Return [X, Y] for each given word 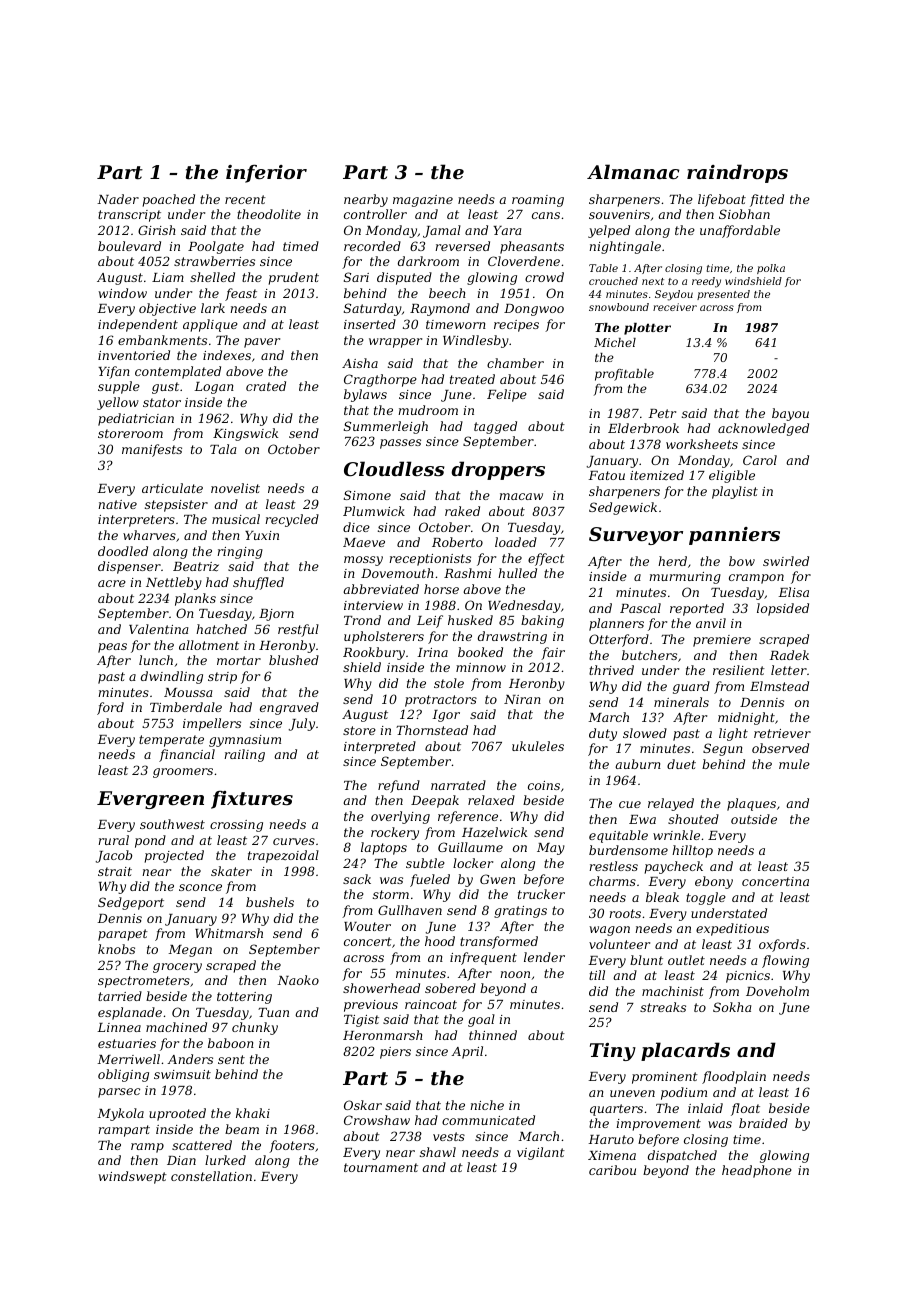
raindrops [737, 173]
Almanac [633, 171]
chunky [255, 1028]
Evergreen [150, 800]
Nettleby [174, 583]
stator [162, 402]
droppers [498, 470]
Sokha [732, 1007]
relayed [671, 804]
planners [616, 624]
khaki [253, 1113]
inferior [266, 173]
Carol [760, 460]
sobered [450, 988]
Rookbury [374, 653]
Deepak [435, 801]
